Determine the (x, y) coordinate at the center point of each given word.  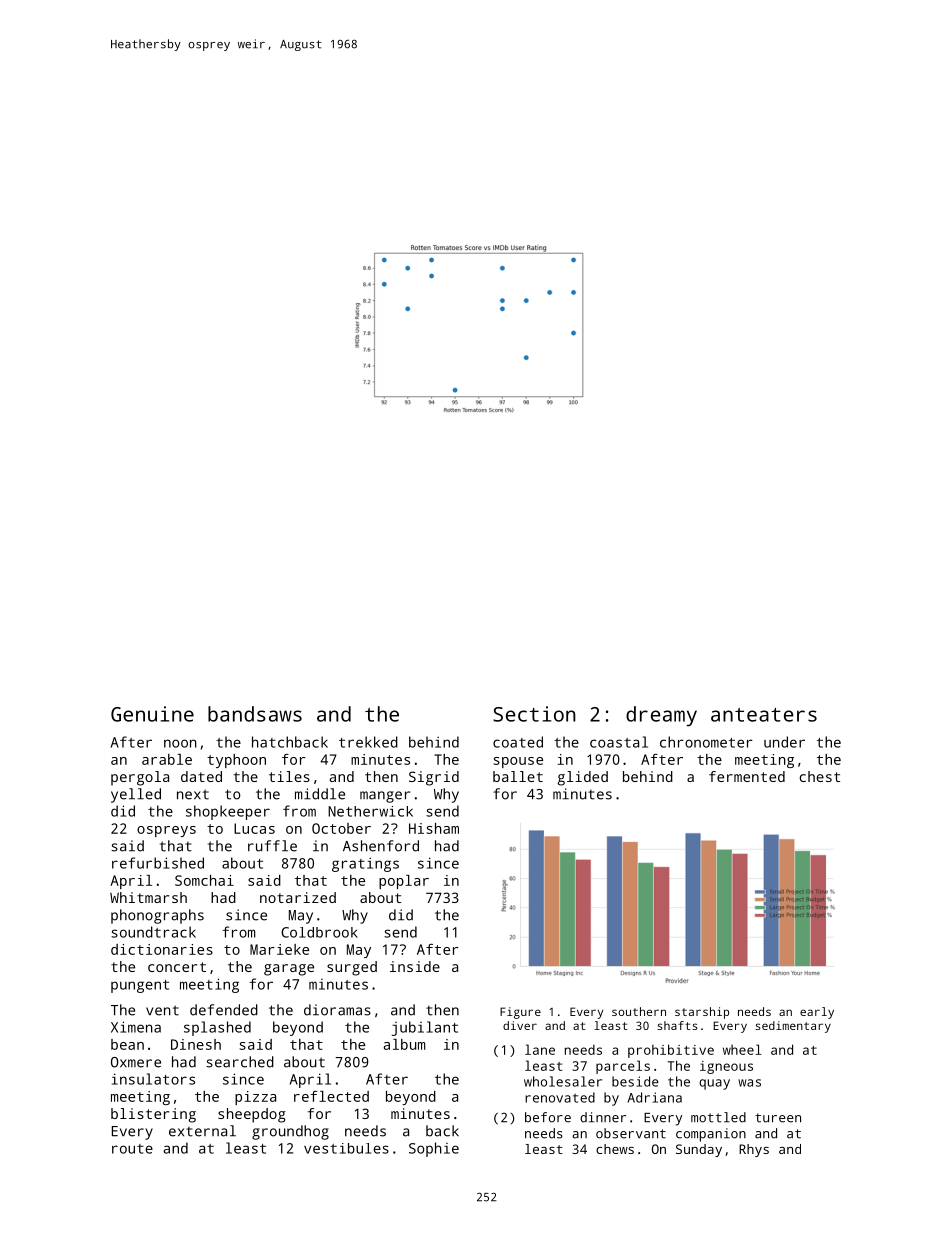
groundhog (290, 1132)
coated (518, 742)
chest (820, 776)
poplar (404, 882)
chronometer (706, 742)
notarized (298, 897)
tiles (289, 776)
